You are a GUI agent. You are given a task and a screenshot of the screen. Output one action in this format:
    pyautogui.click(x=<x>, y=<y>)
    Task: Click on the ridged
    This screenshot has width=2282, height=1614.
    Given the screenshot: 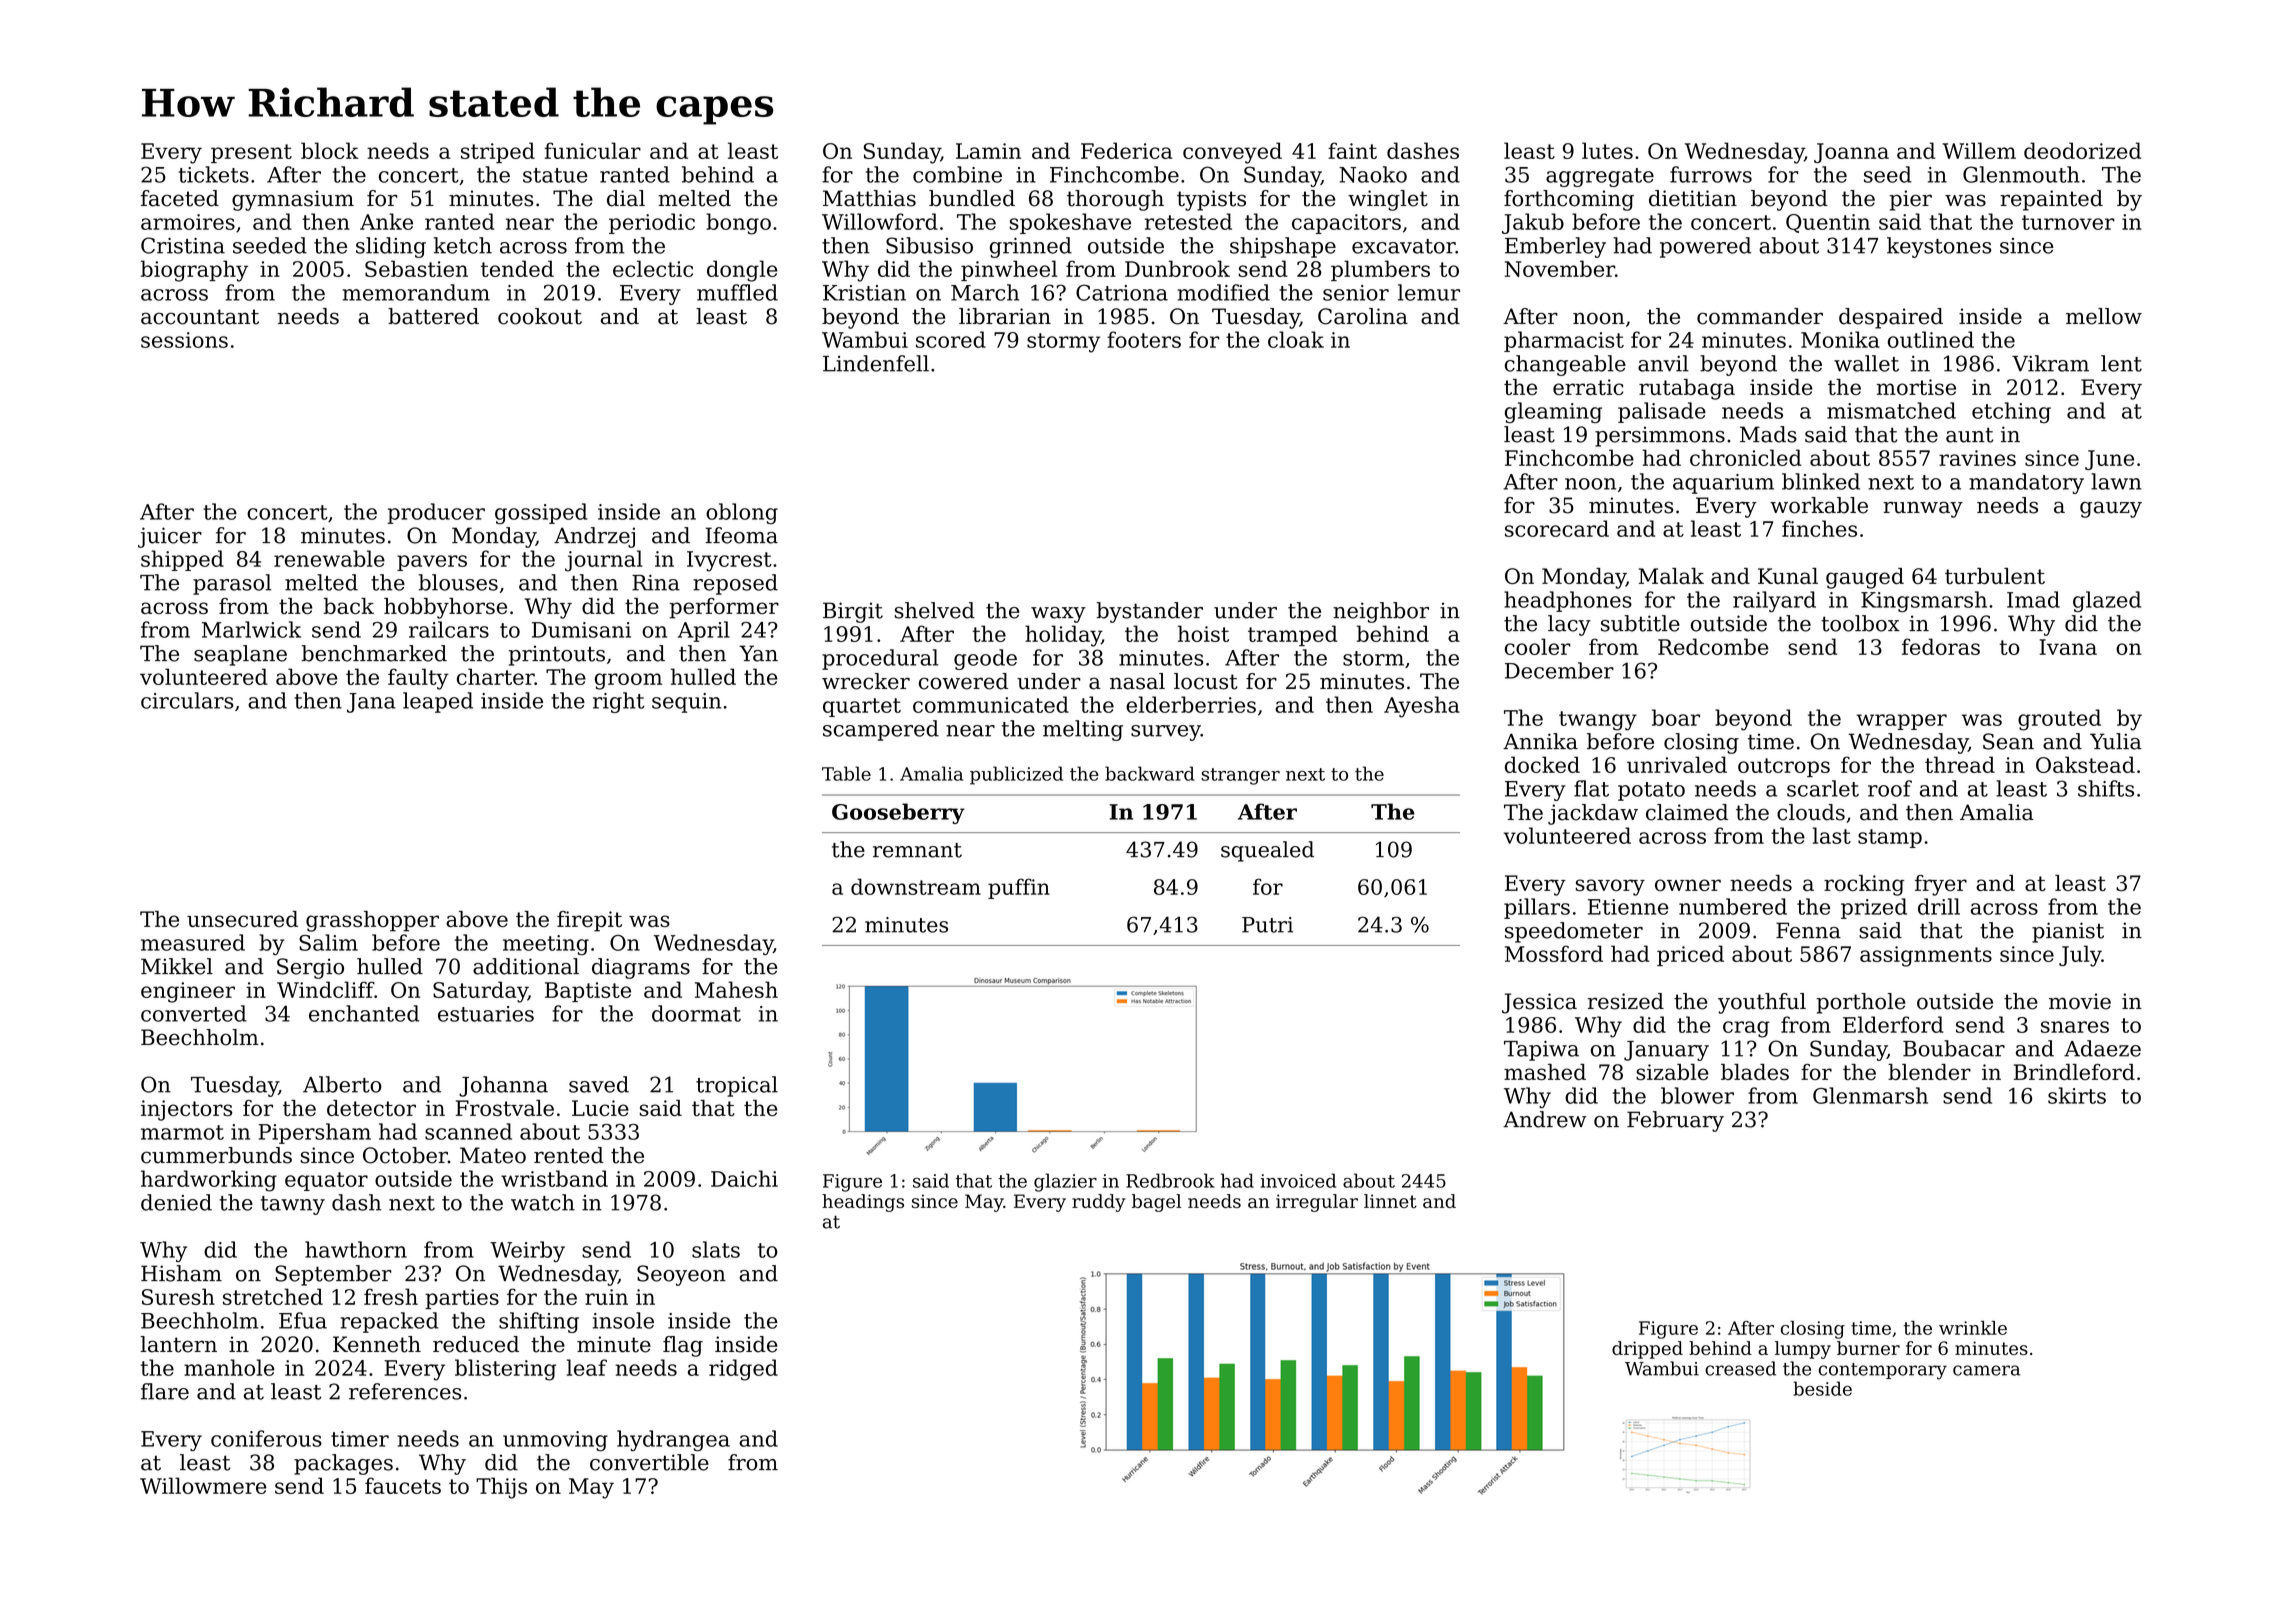 What is the action you would take?
    pyautogui.click(x=743, y=1370)
